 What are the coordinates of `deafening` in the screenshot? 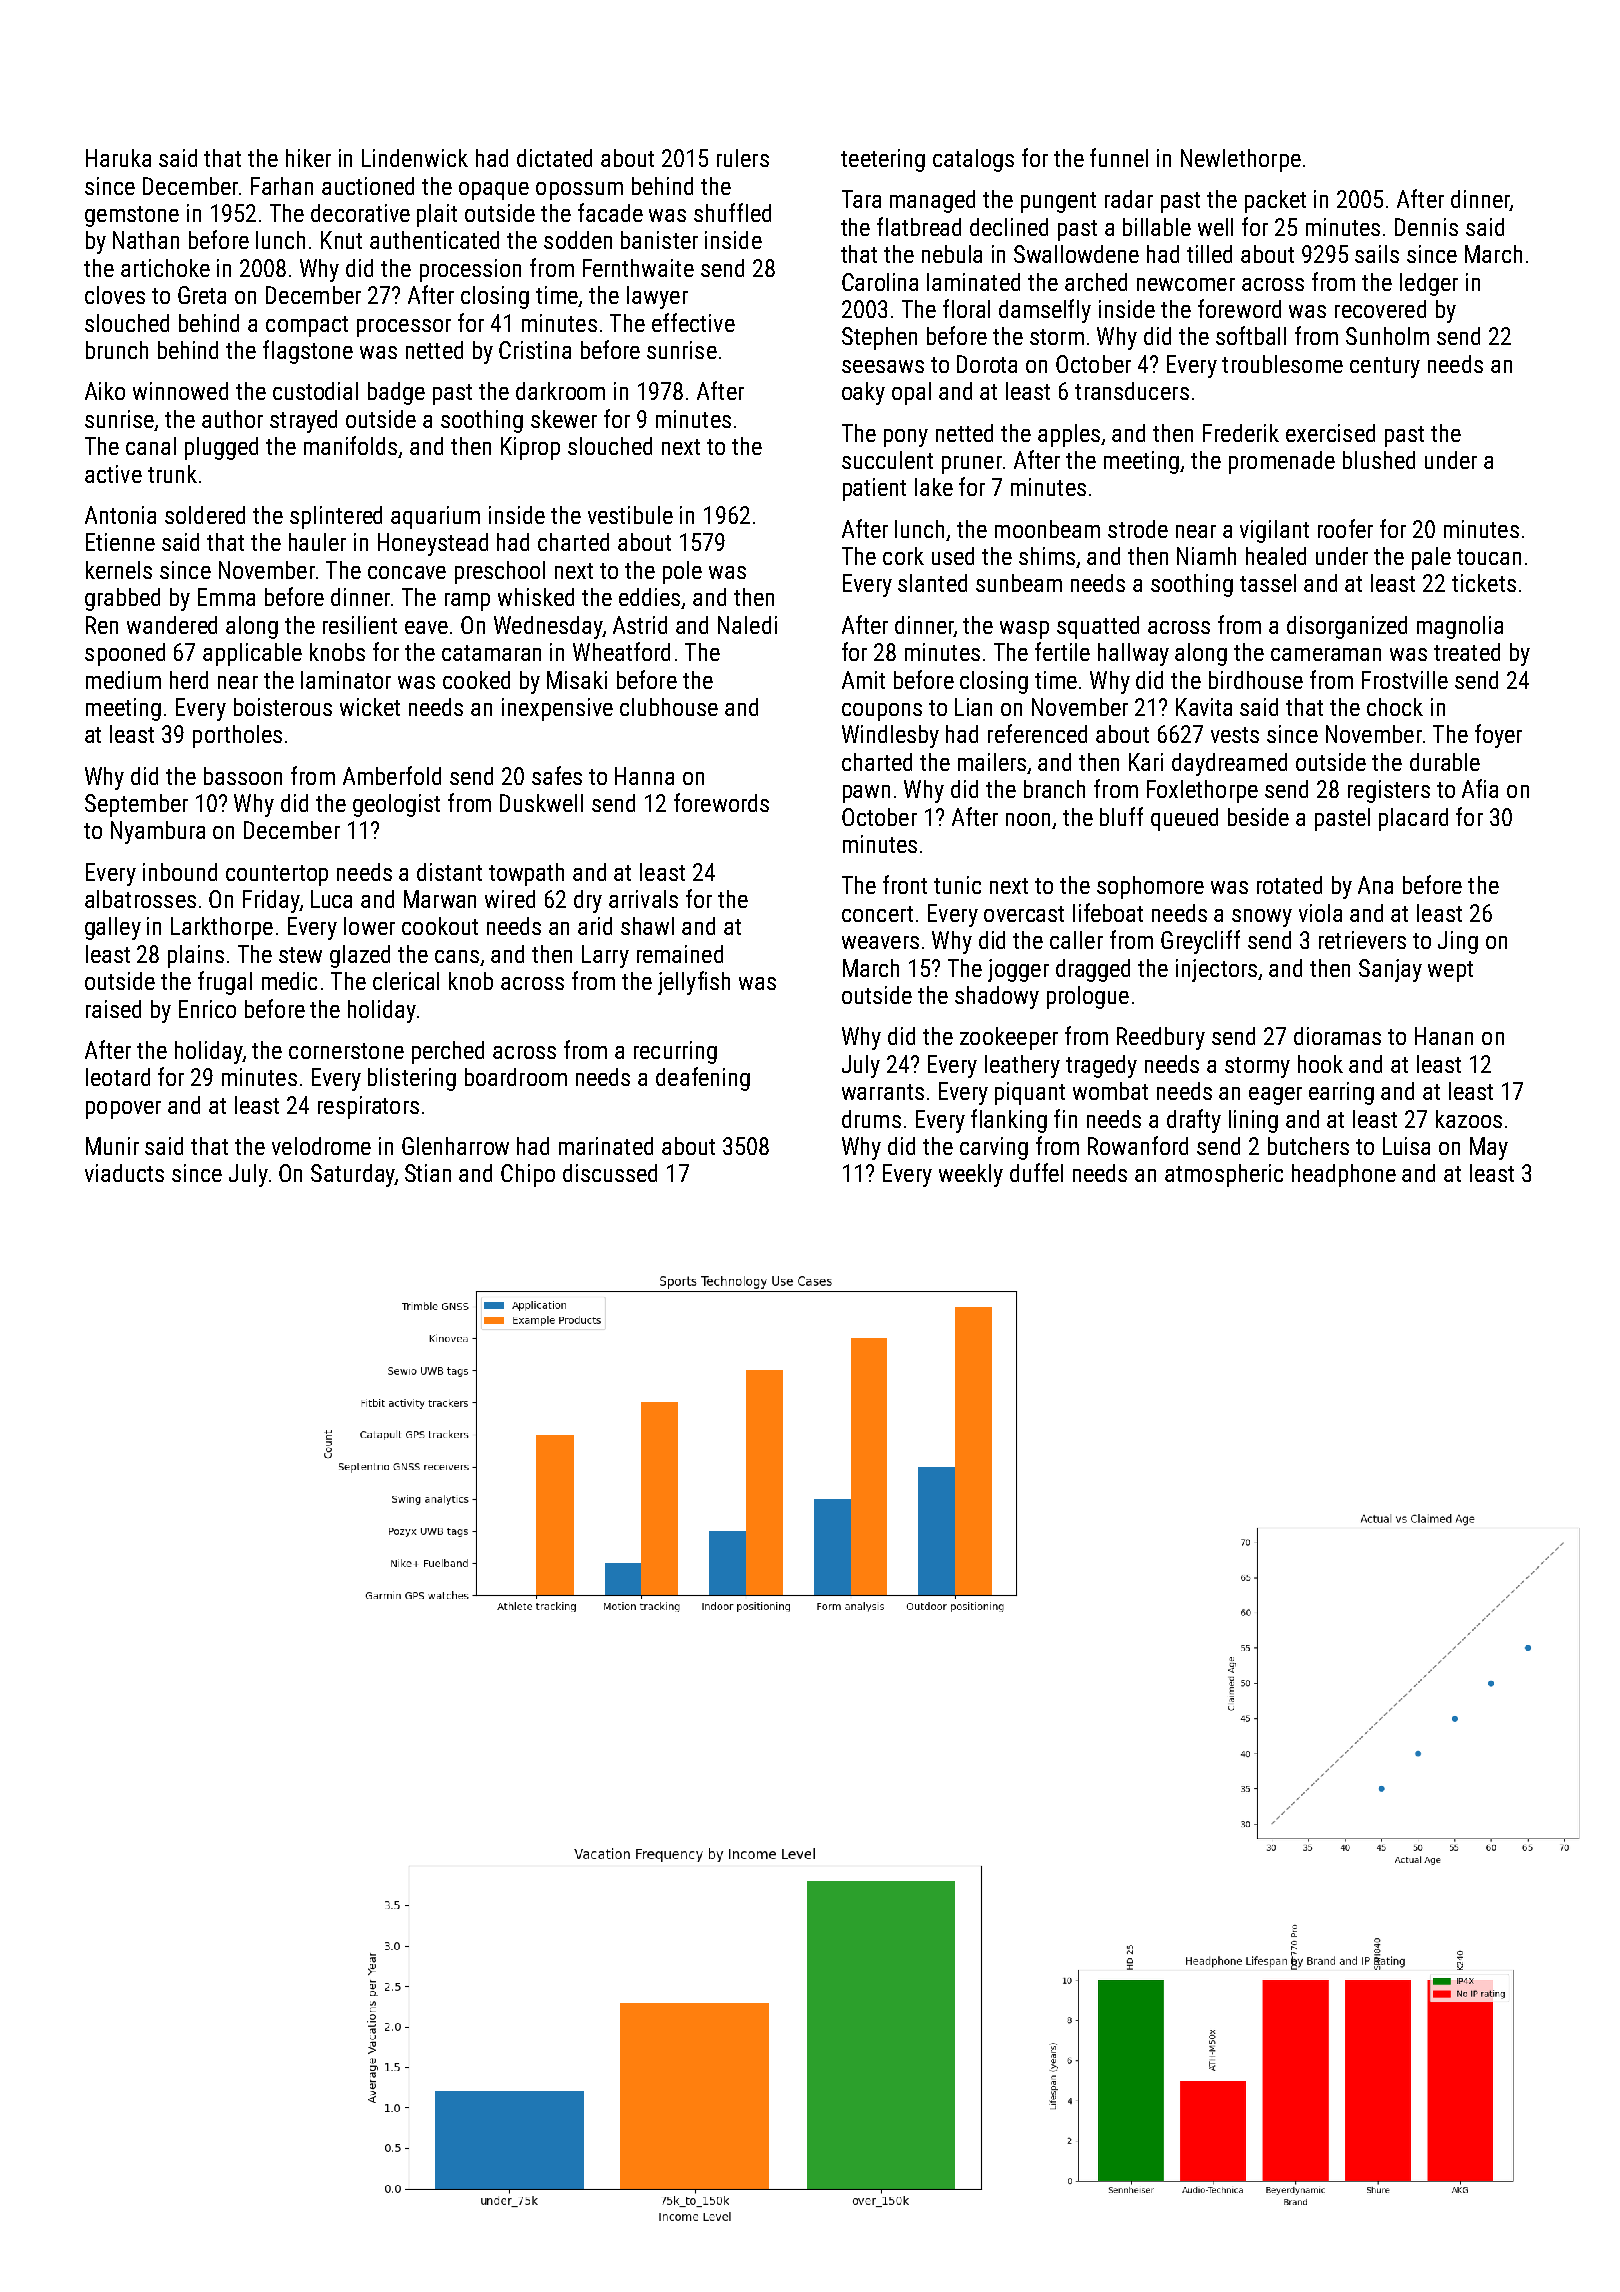 It's located at (703, 1079).
